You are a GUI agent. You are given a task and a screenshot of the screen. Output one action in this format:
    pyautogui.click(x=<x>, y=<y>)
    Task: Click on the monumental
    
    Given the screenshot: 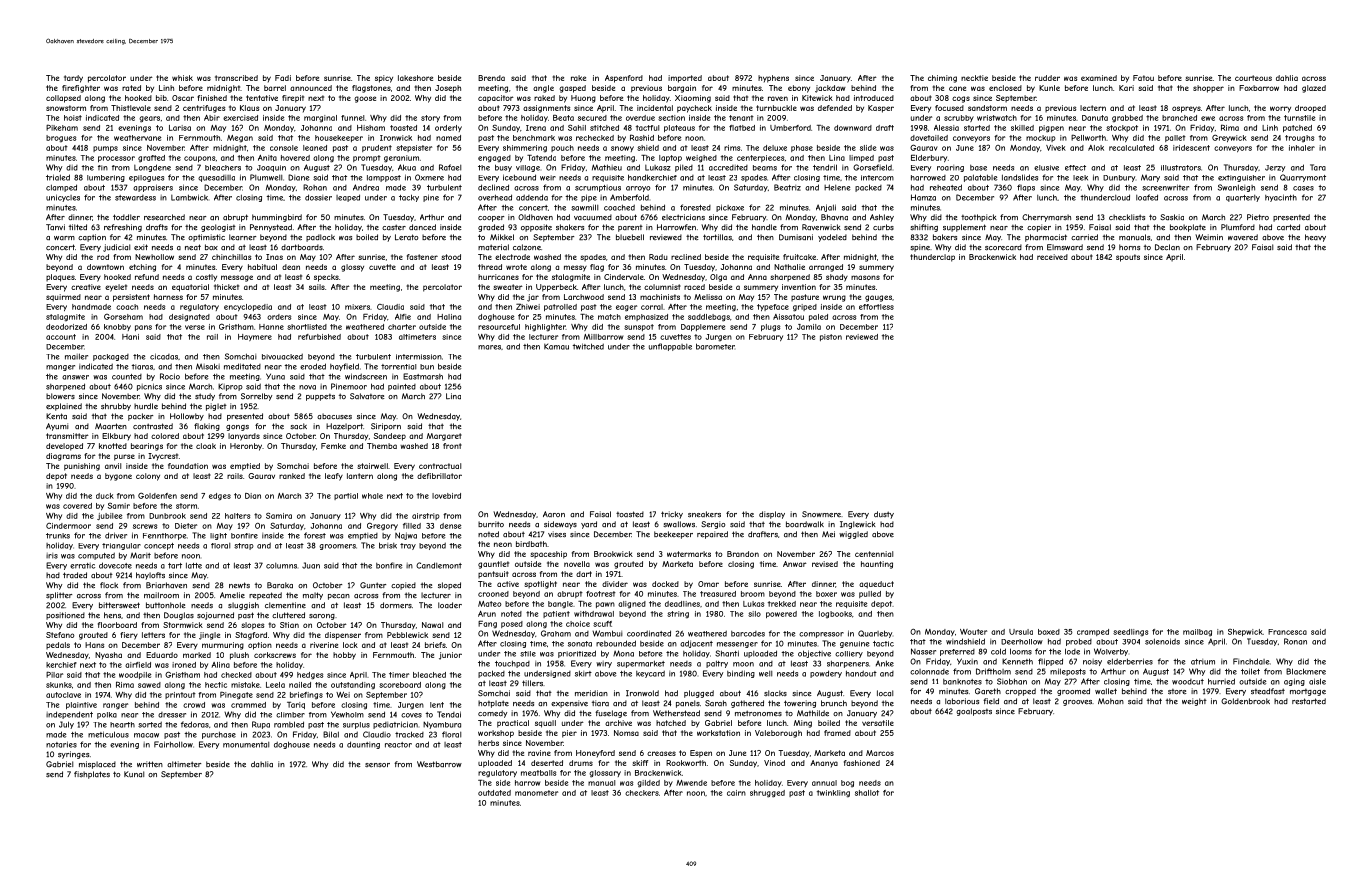 What is the action you would take?
    pyautogui.click(x=246, y=745)
